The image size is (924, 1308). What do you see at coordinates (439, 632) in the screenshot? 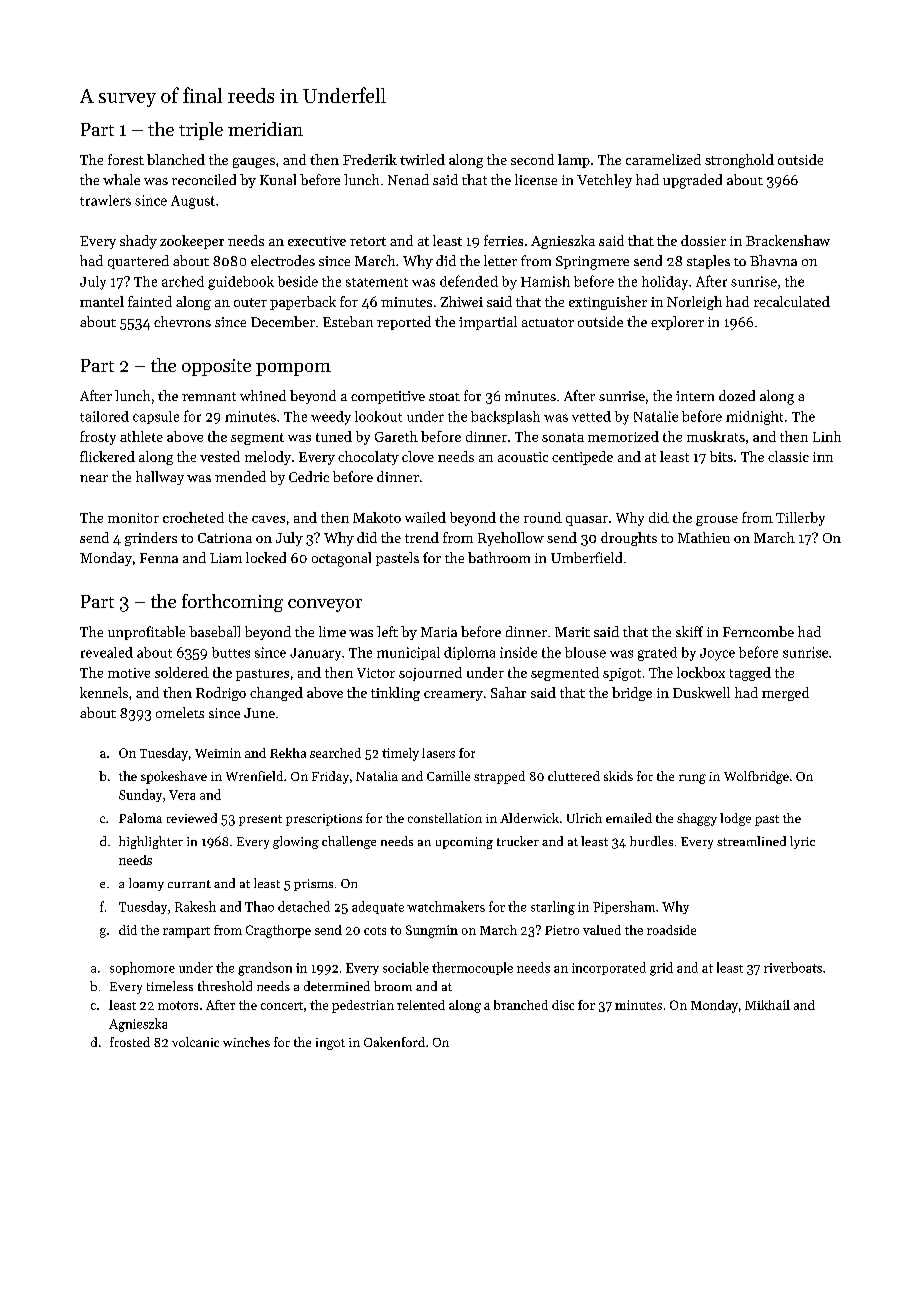
I see `Maria` at bounding box center [439, 632].
